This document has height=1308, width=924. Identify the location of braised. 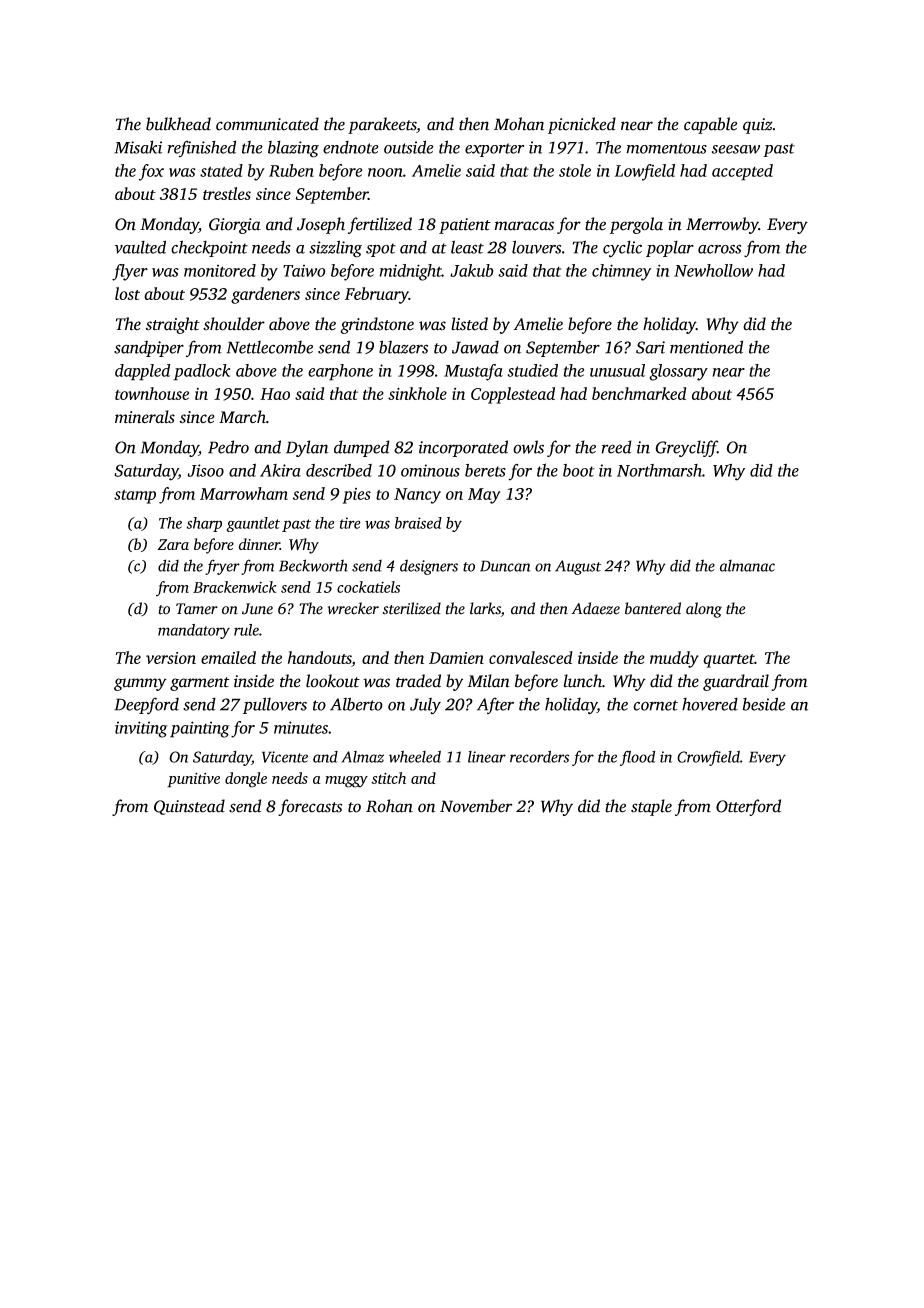
(418, 523).
